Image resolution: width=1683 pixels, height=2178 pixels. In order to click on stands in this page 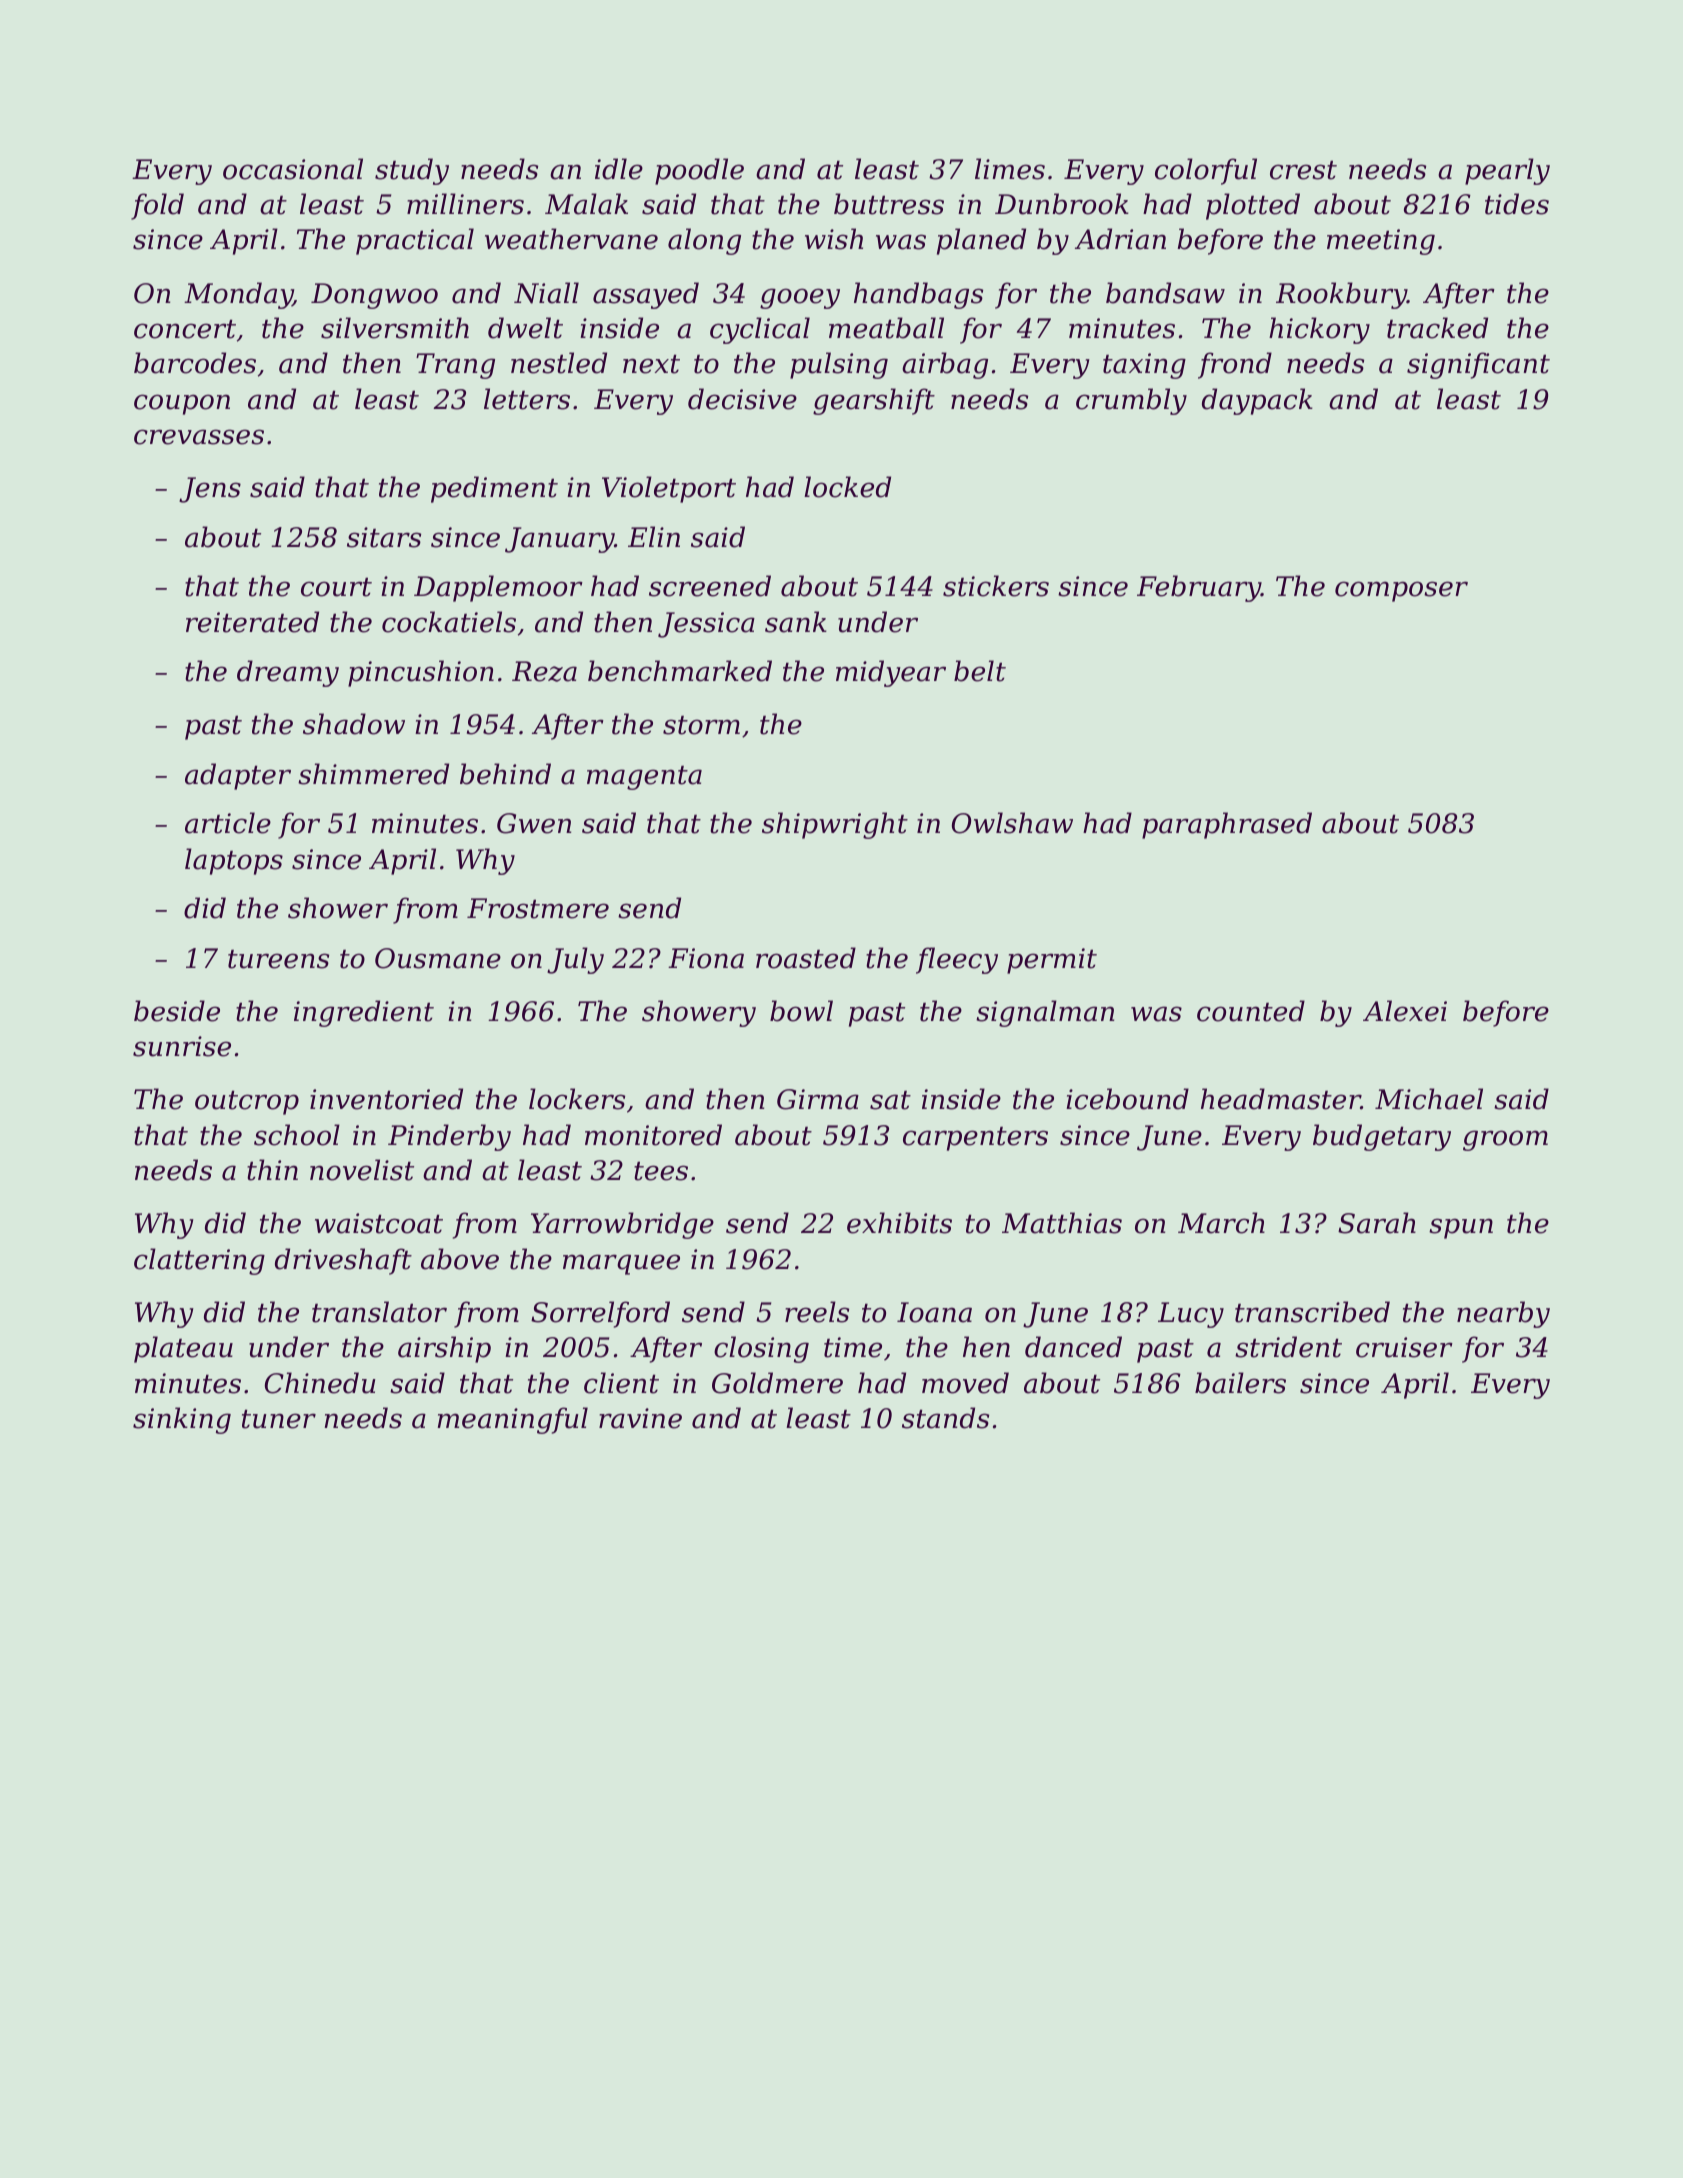, I will do `click(945, 1418)`.
